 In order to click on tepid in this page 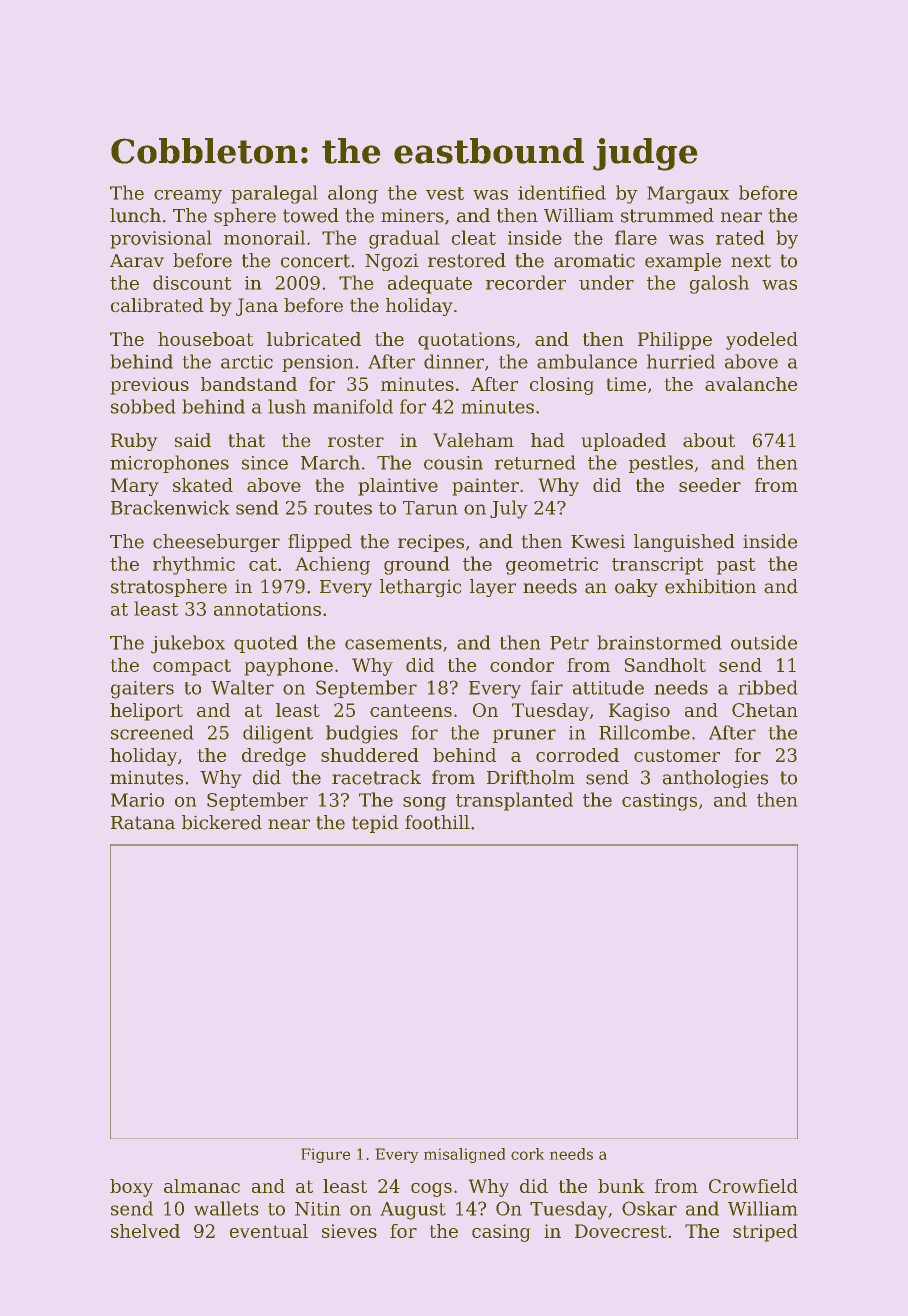, I will do `click(375, 824)`.
